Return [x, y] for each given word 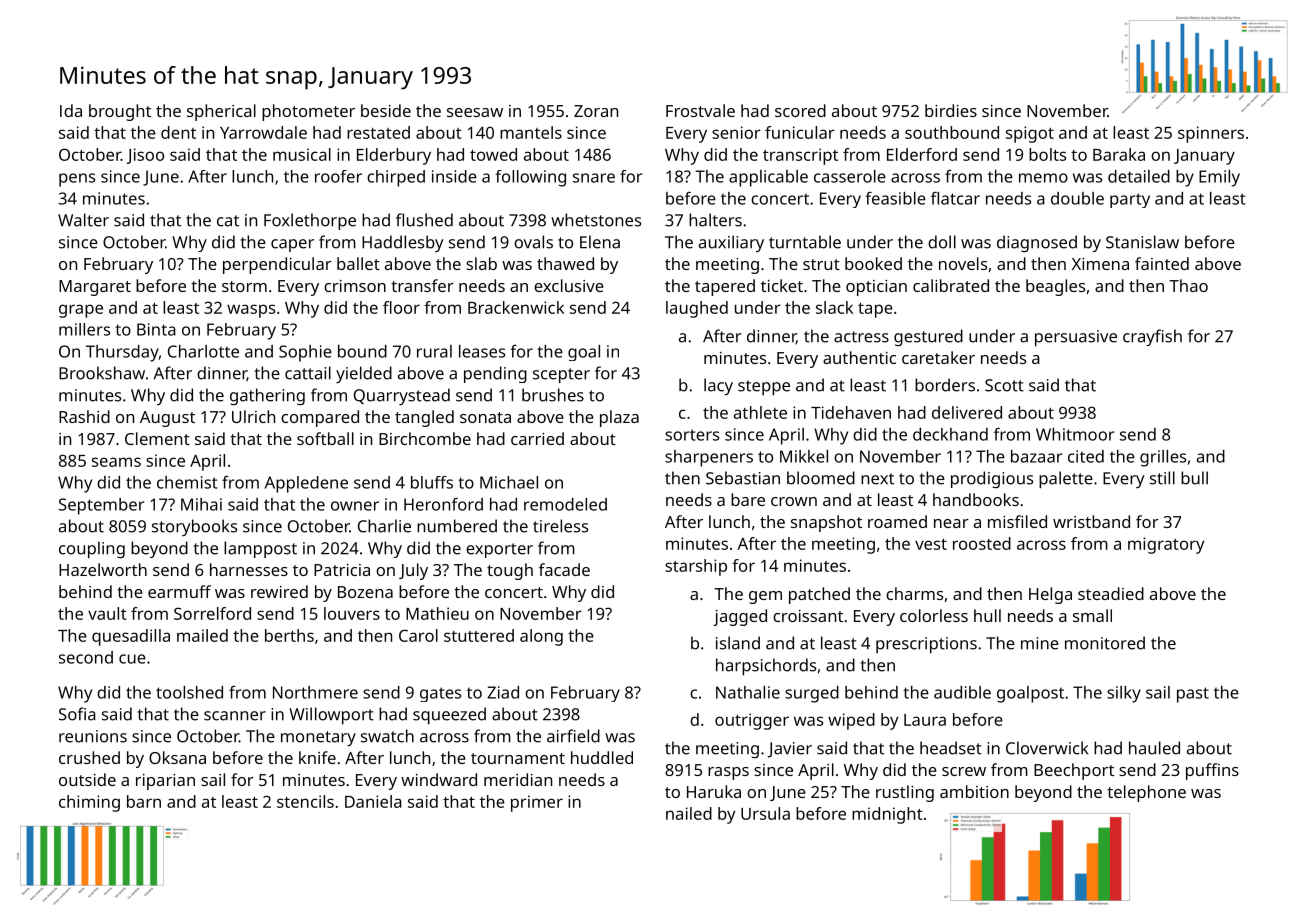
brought [120, 112]
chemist [187, 482]
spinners [1211, 134]
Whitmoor [1075, 434]
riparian [165, 782]
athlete [760, 412]
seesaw [475, 112]
